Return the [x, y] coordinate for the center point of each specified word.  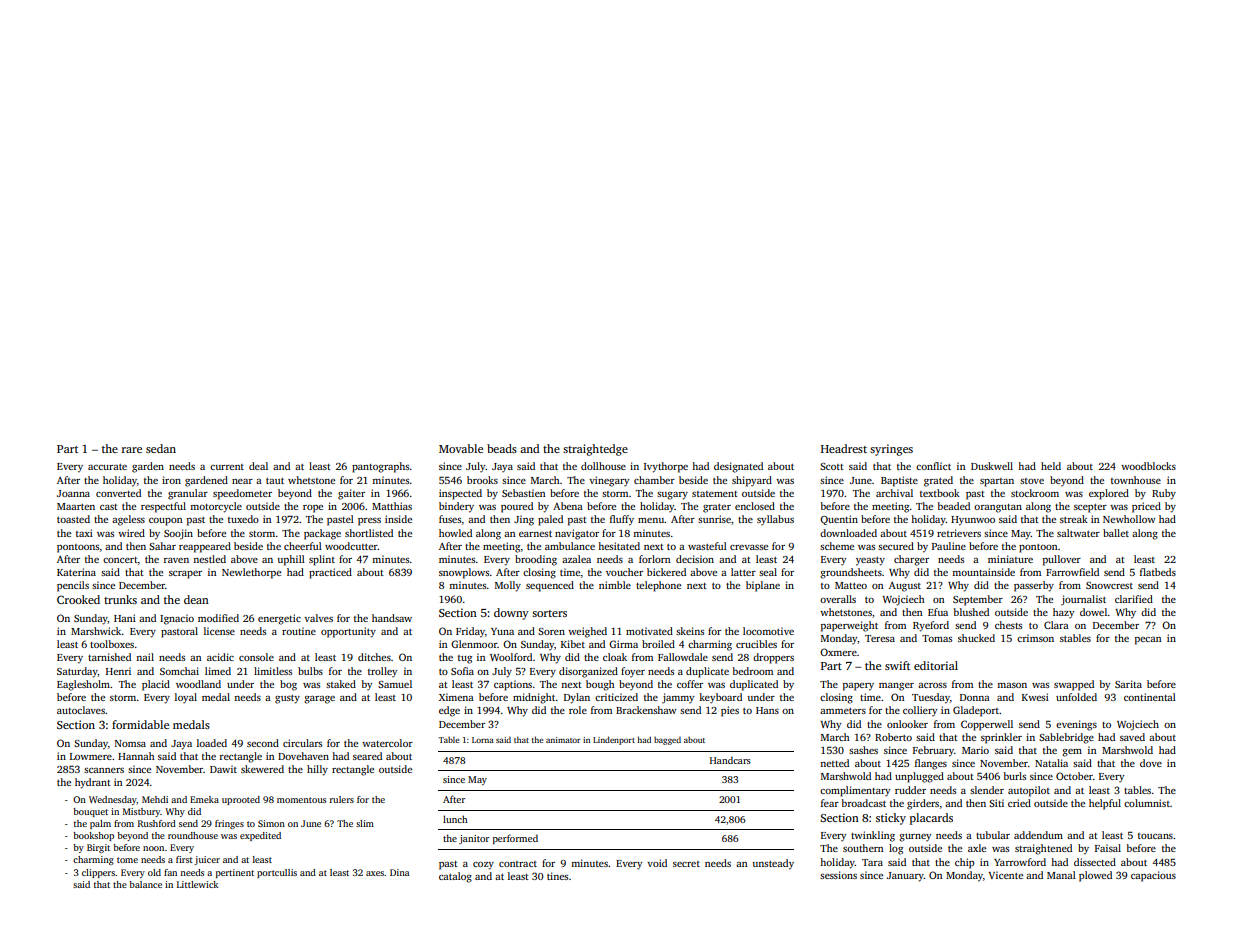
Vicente [1005, 875]
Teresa [880, 638]
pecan [1148, 641]
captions [513, 685]
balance [145, 884]
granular [188, 494]
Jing [524, 520]
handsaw [392, 618]
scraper [185, 575]
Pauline [949, 546]
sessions [838, 875]
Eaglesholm [83, 685]
